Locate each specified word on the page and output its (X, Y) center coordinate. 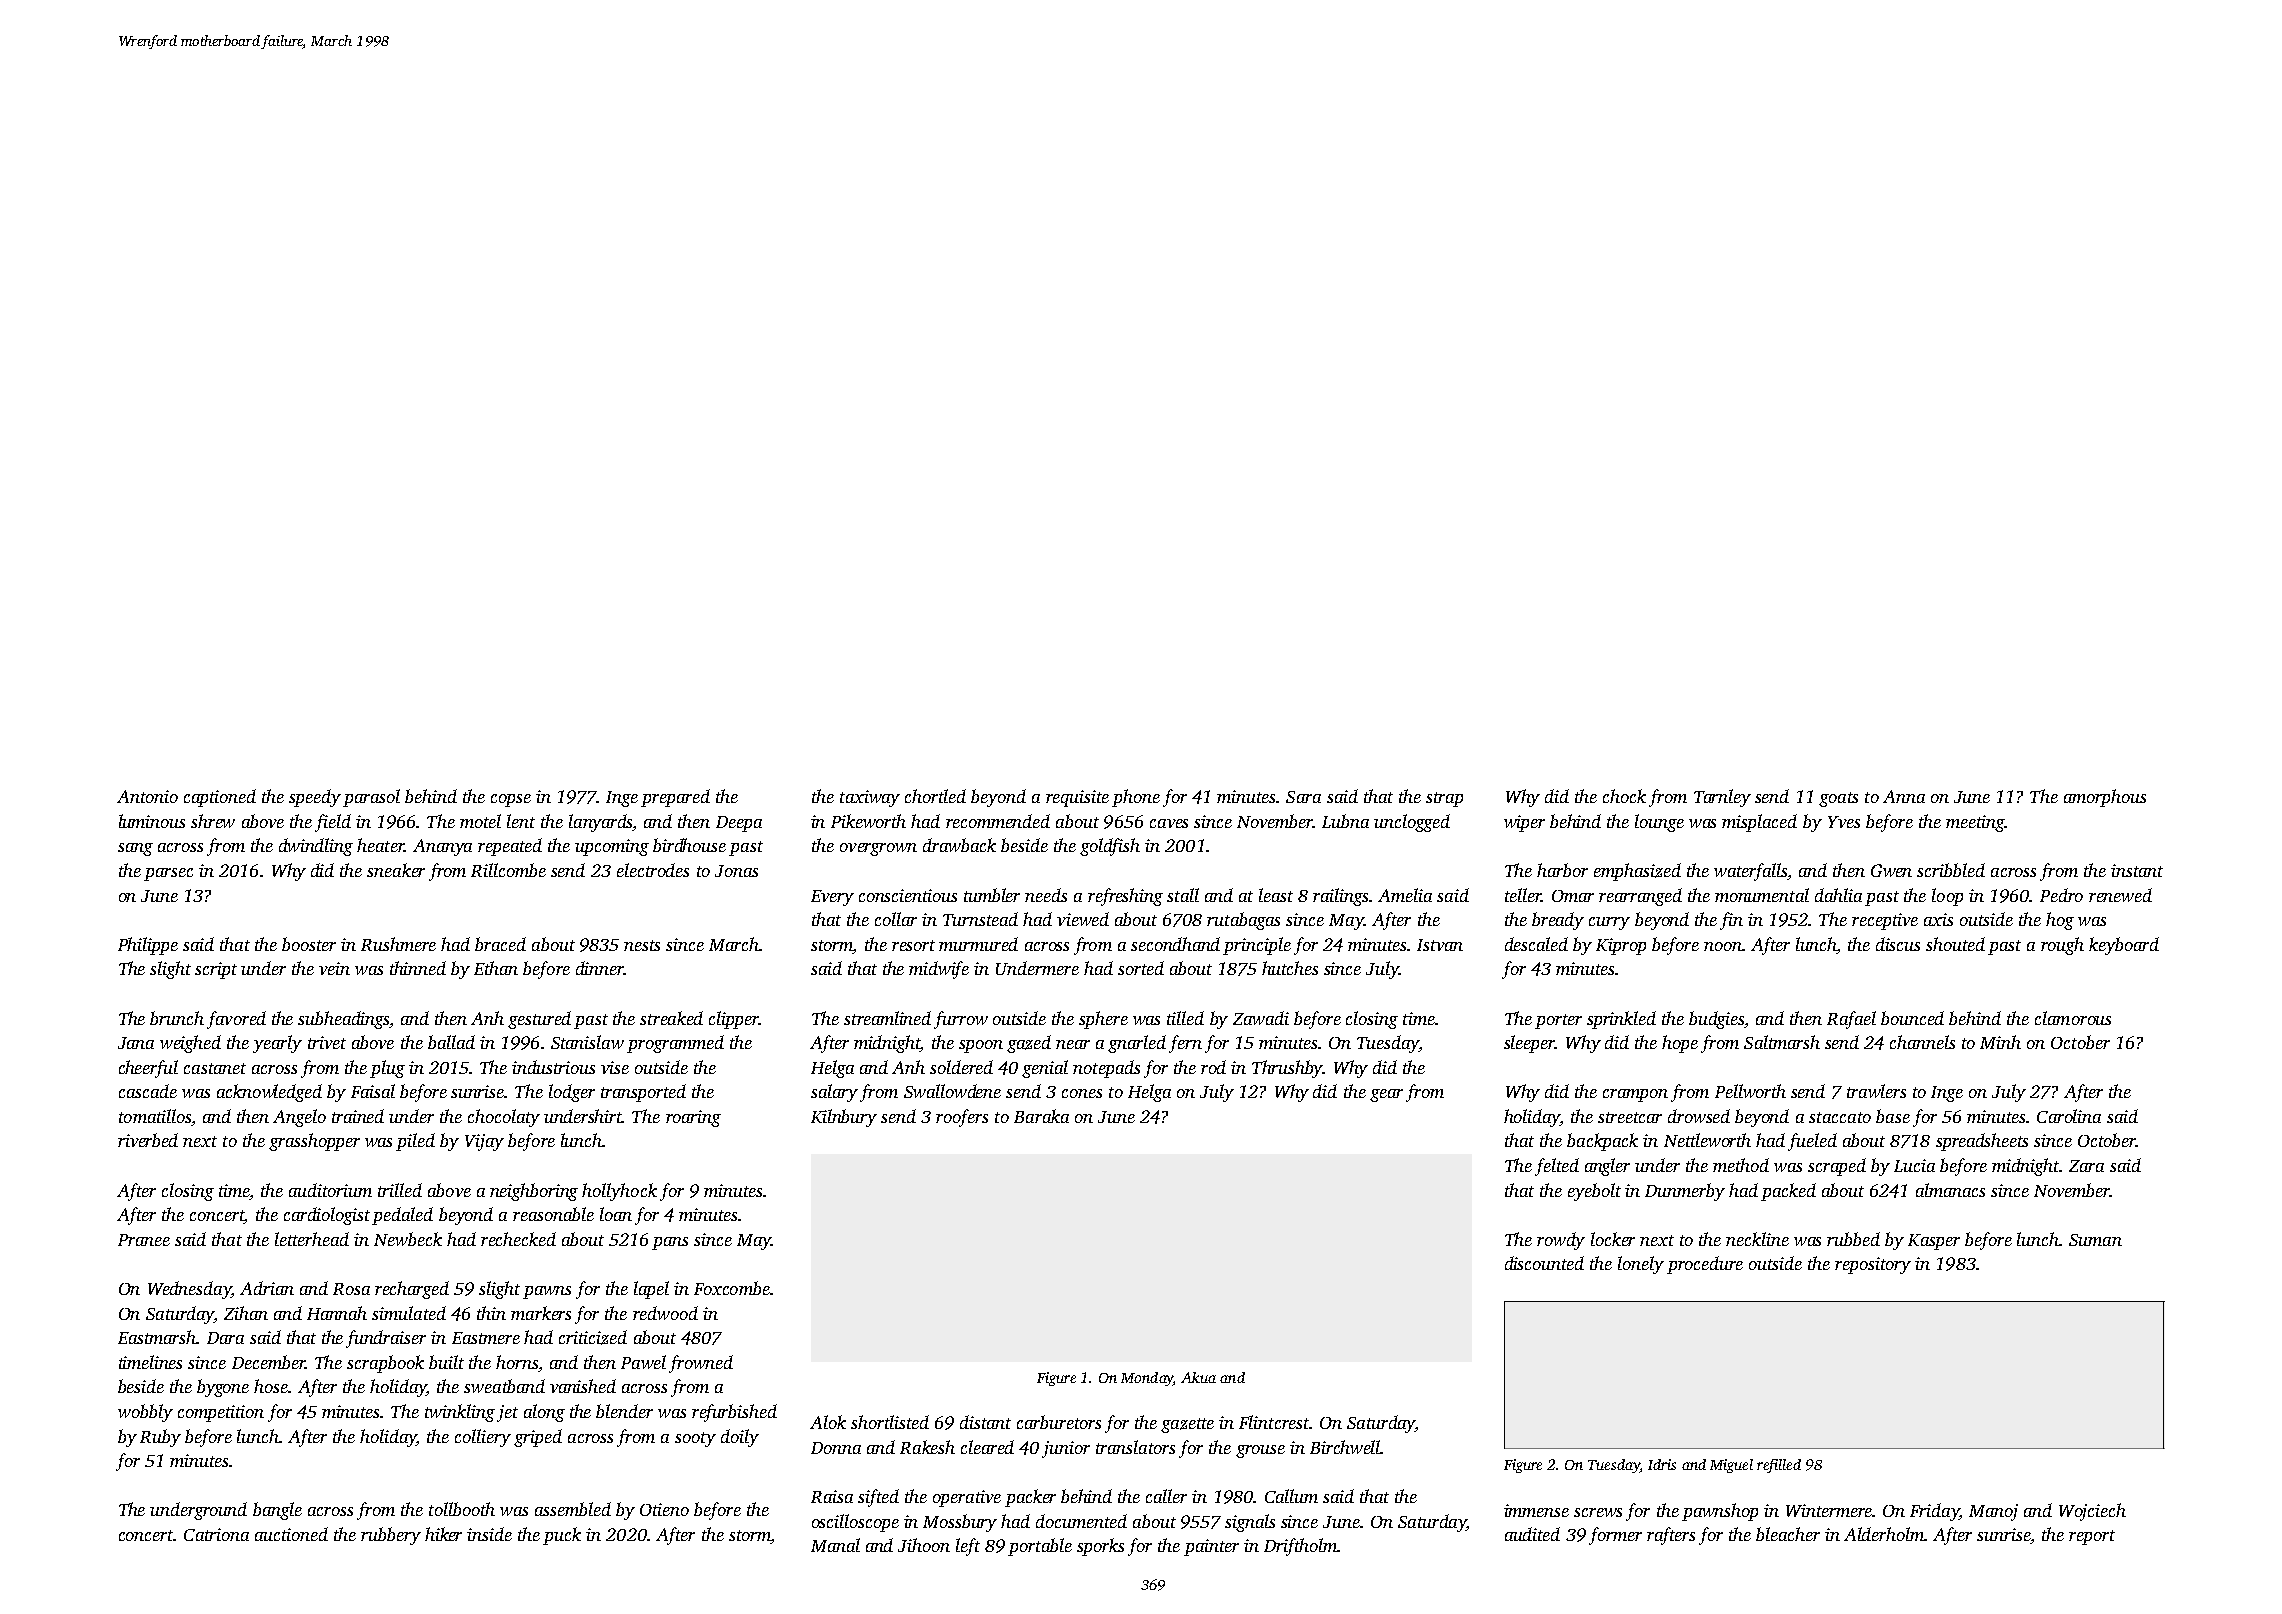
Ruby (160, 1438)
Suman (2095, 1240)
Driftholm (1300, 1547)
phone (1136, 798)
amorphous (2105, 798)
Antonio (147, 796)
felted (1557, 1167)
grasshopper (314, 1142)
